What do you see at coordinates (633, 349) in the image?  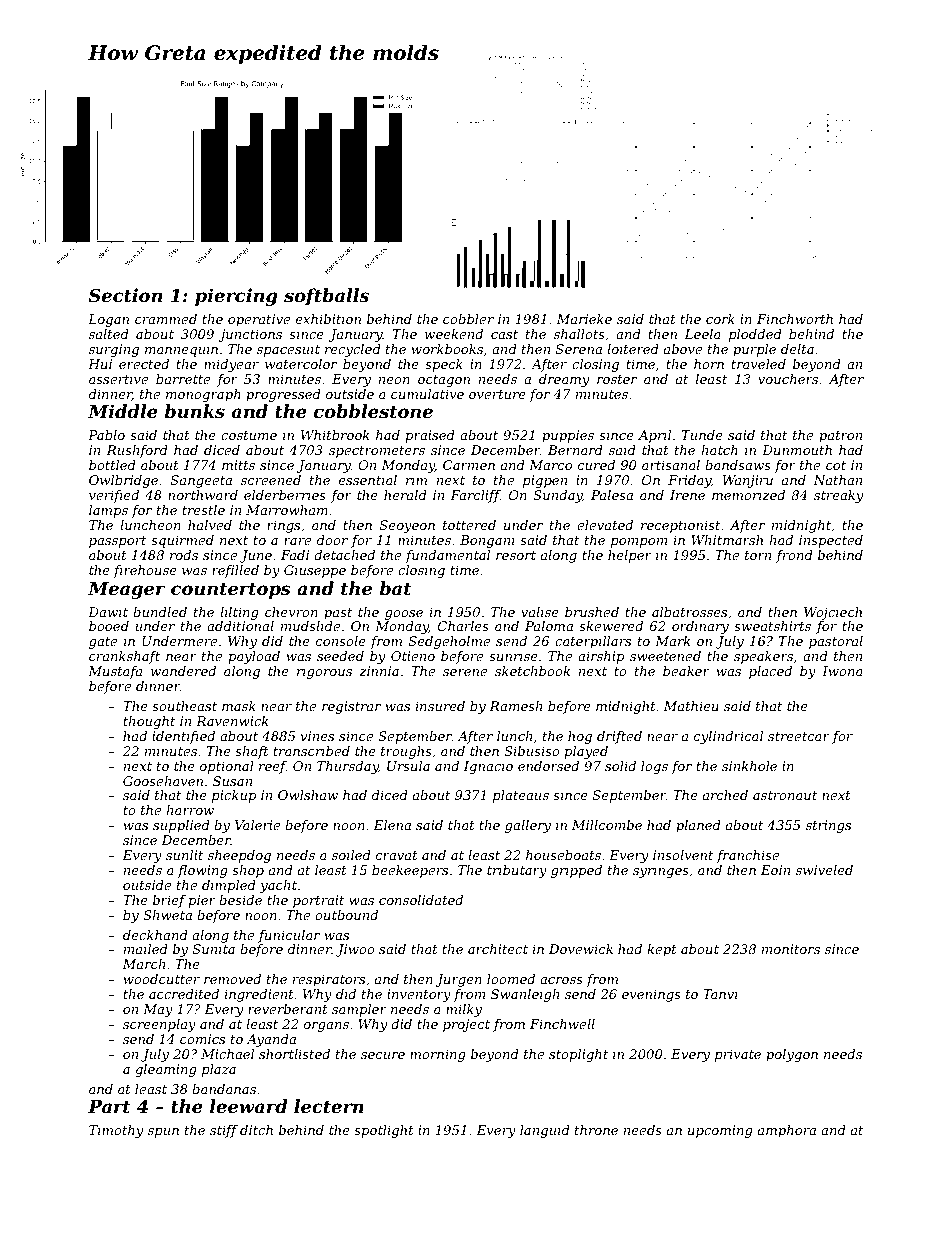 I see `loitered` at bounding box center [633, 349].
